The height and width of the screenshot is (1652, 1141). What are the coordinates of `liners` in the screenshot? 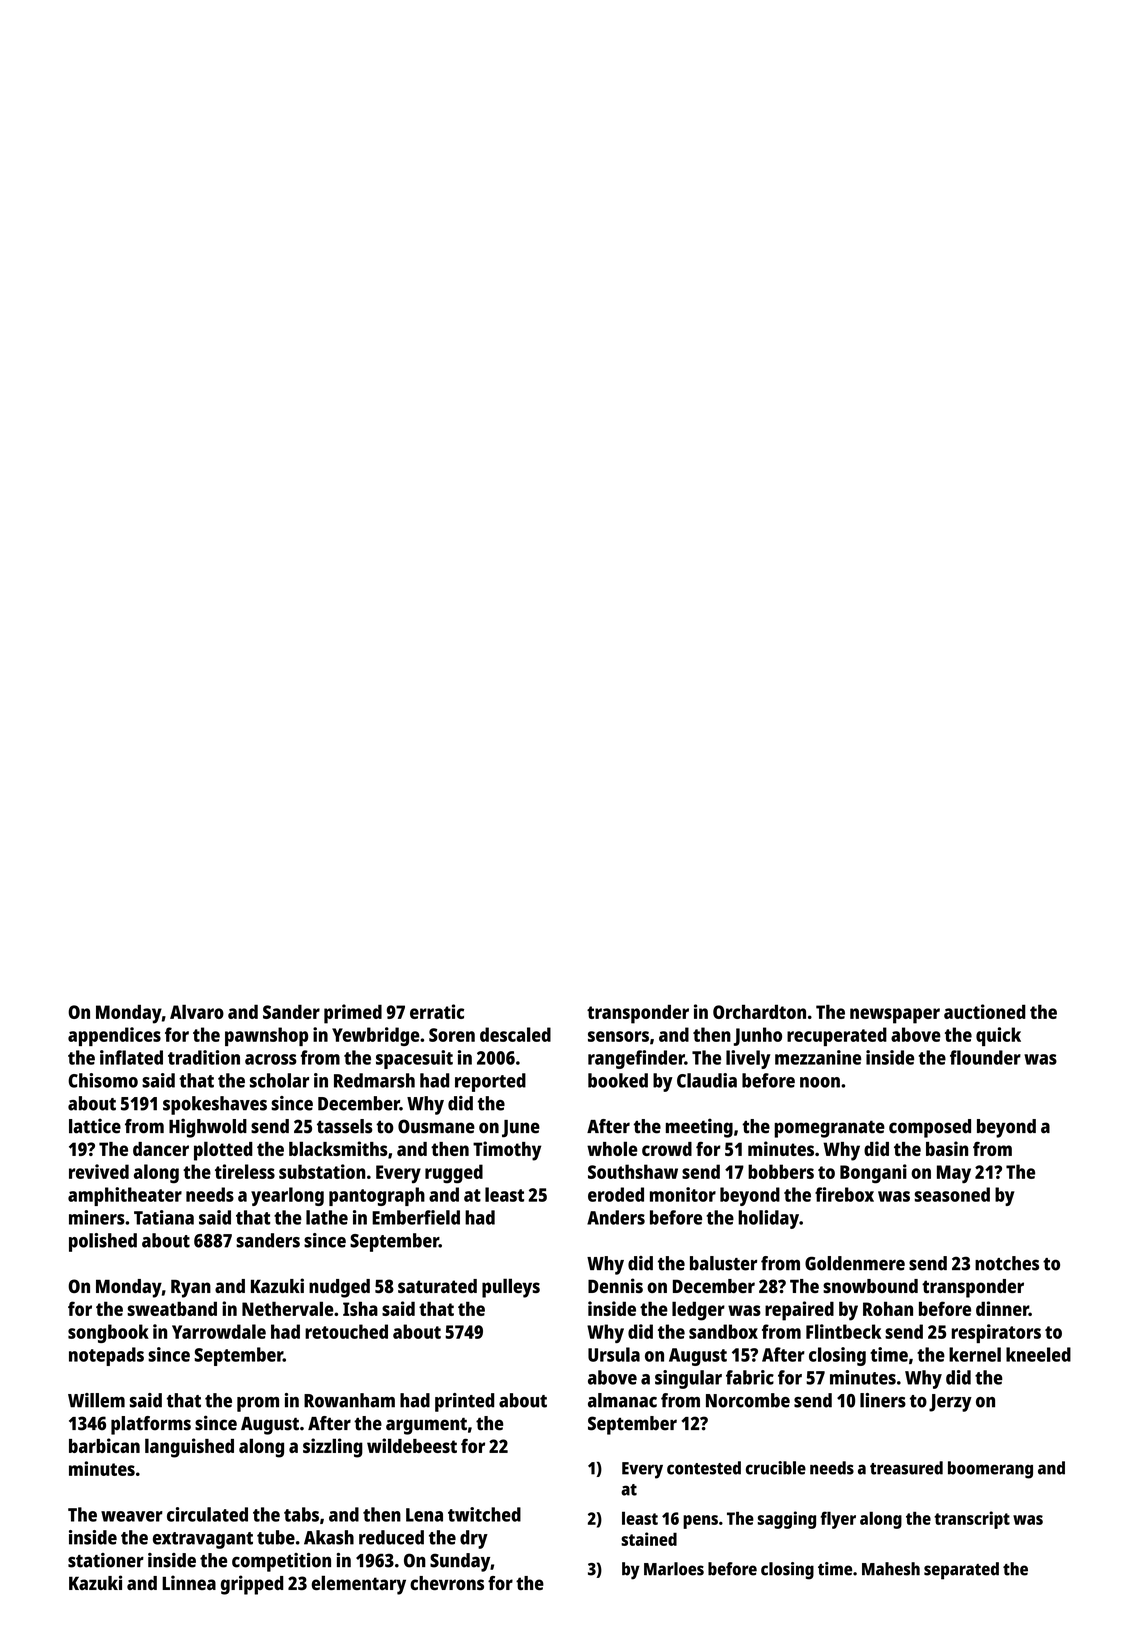 It's located at (883, 1400).
